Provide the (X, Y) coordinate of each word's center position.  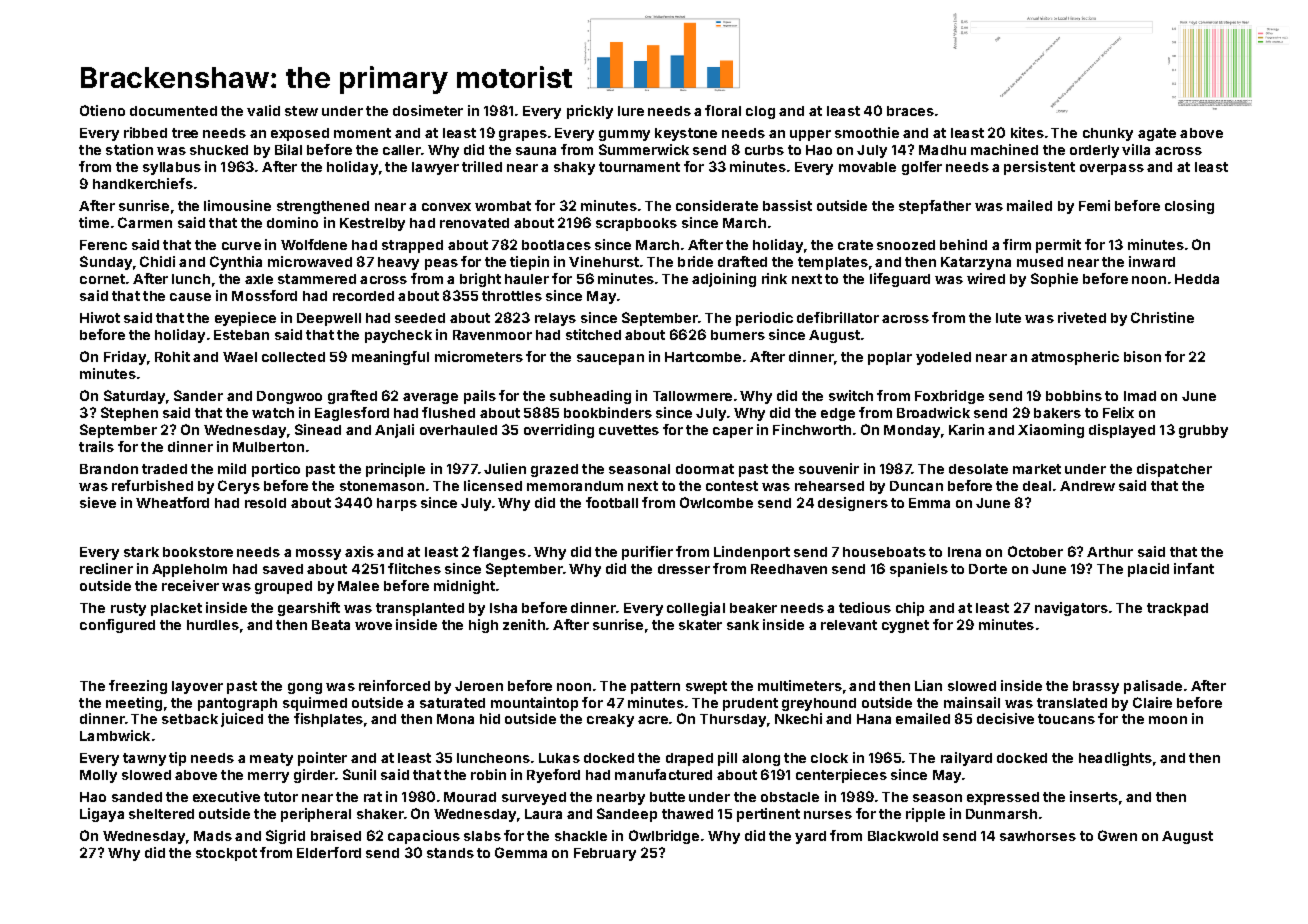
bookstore (198, 552)
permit (1058, 246)
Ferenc (103, 245)
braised (336, 835)
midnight (464, 587)
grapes (523, 135)
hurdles (213, 625)
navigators (1071, 609)
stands (450, 853)
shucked (219, 150)
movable (867, 167)
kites (1027, 132)
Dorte (988, 569)
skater (700, 625)
